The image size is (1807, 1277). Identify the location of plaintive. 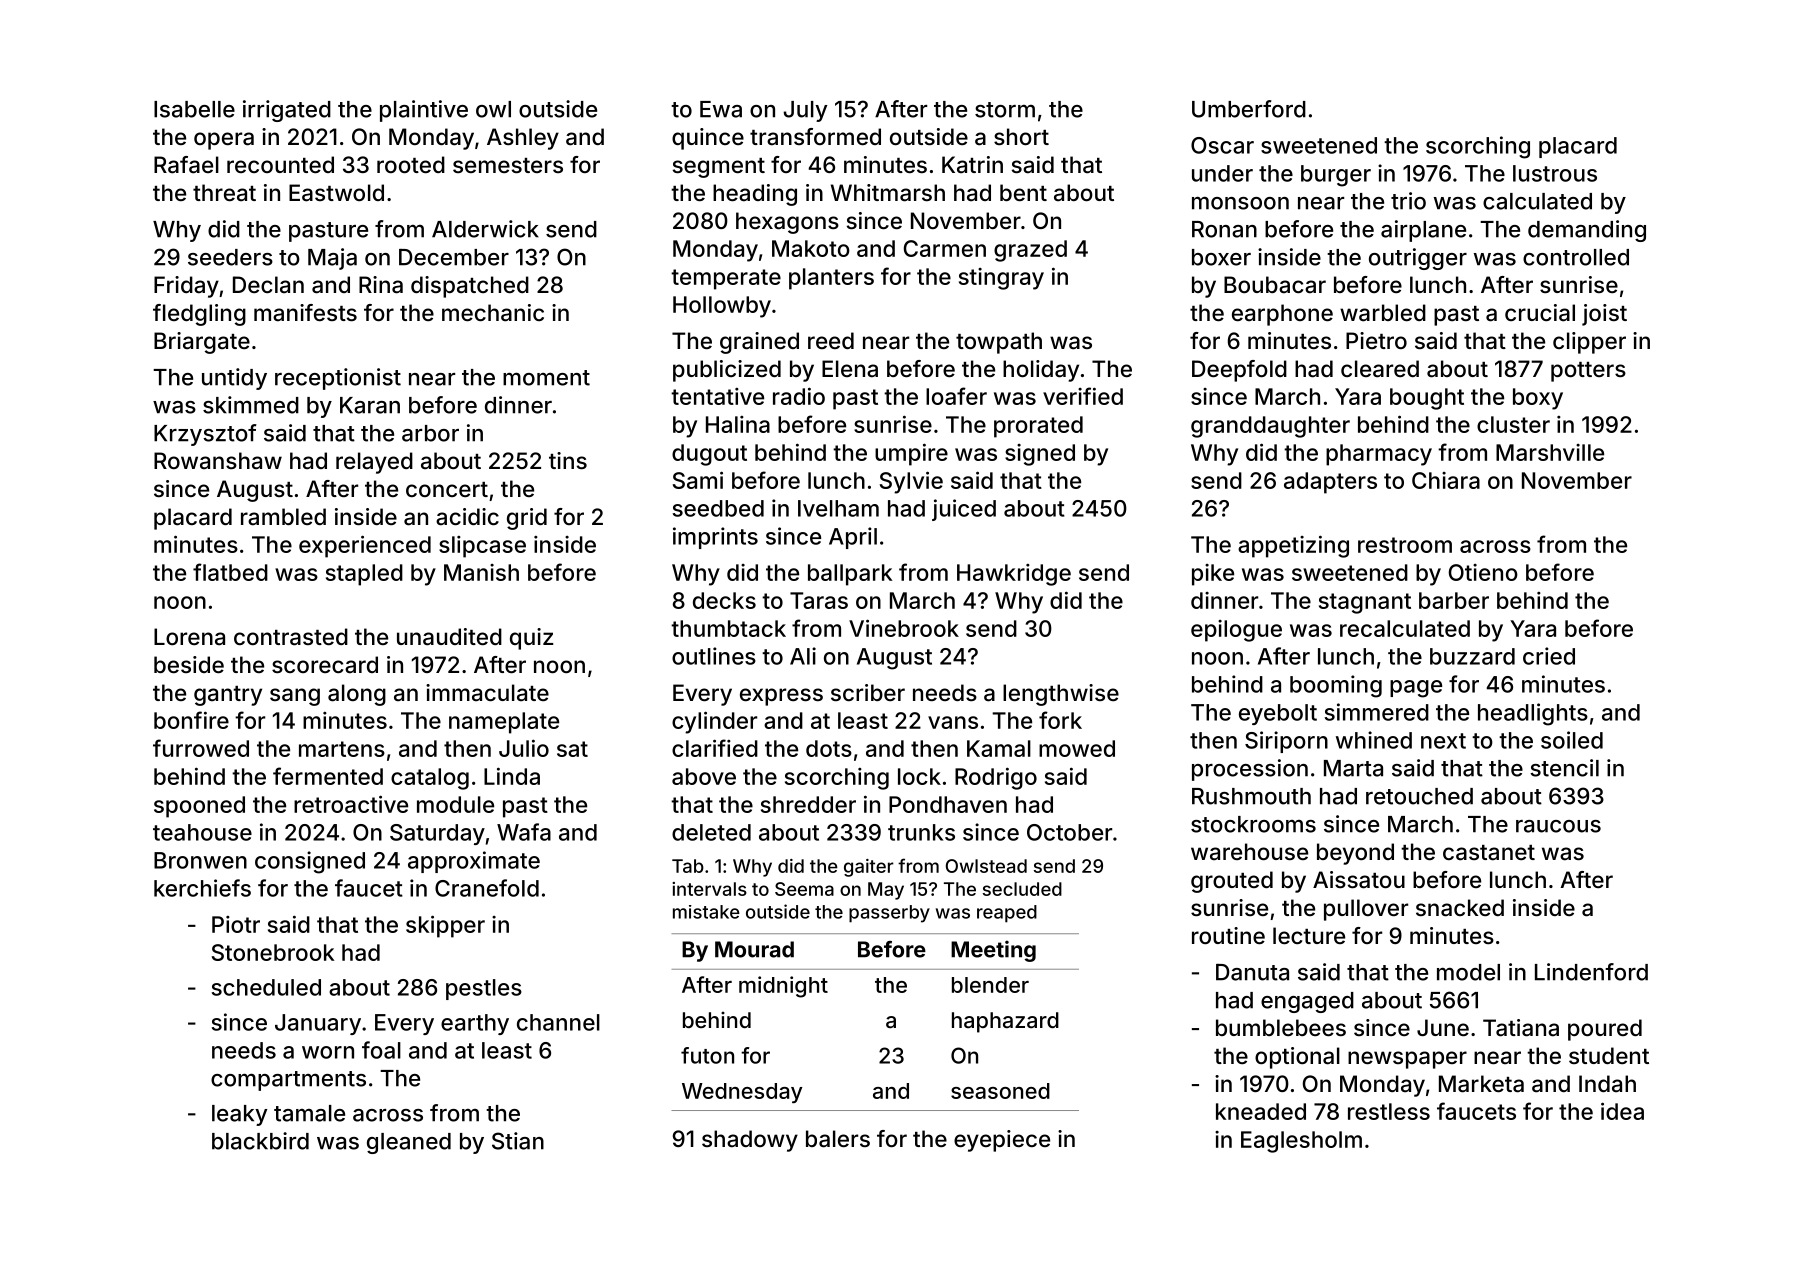
(424, 111).
